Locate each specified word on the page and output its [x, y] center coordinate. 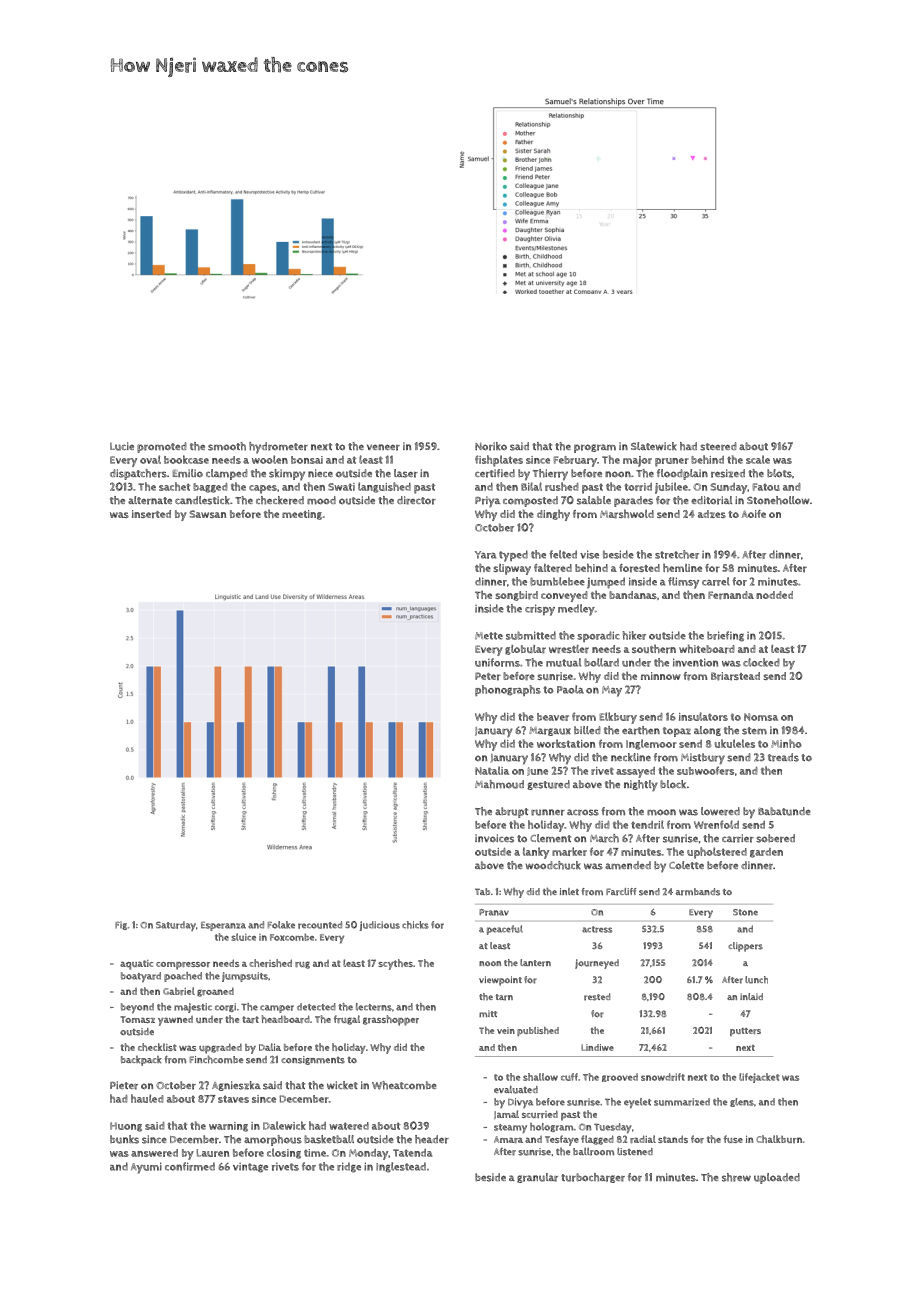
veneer [383, 447]
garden [766, 853]
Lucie [122, 446]
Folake [281, 925]
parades [633, 501]
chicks [415, 925]
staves [233, 1099]
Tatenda [413, 1153]
